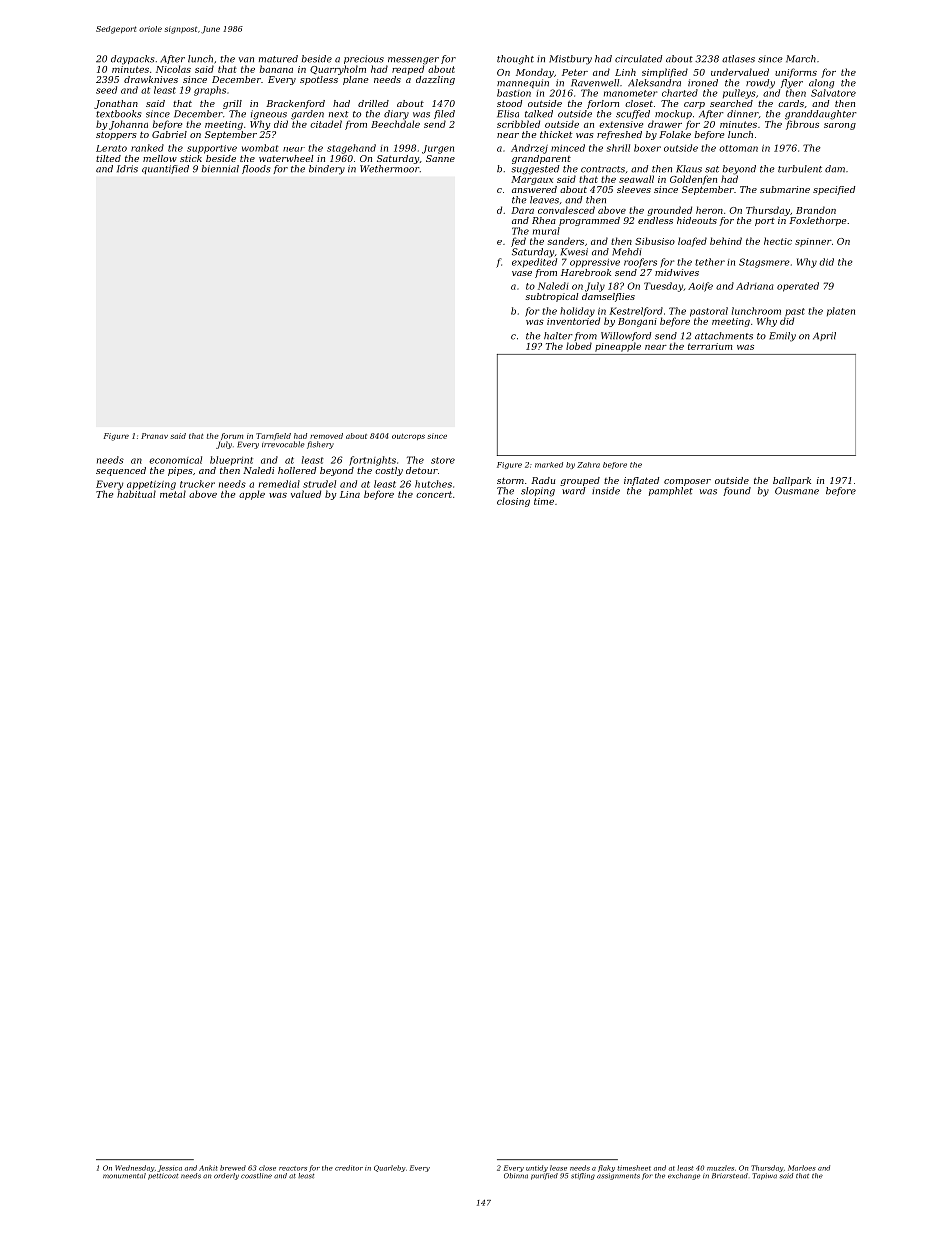  Describe the element at coordinates (797, 491) in the screenshot. I see `Ousmane` at that location.
